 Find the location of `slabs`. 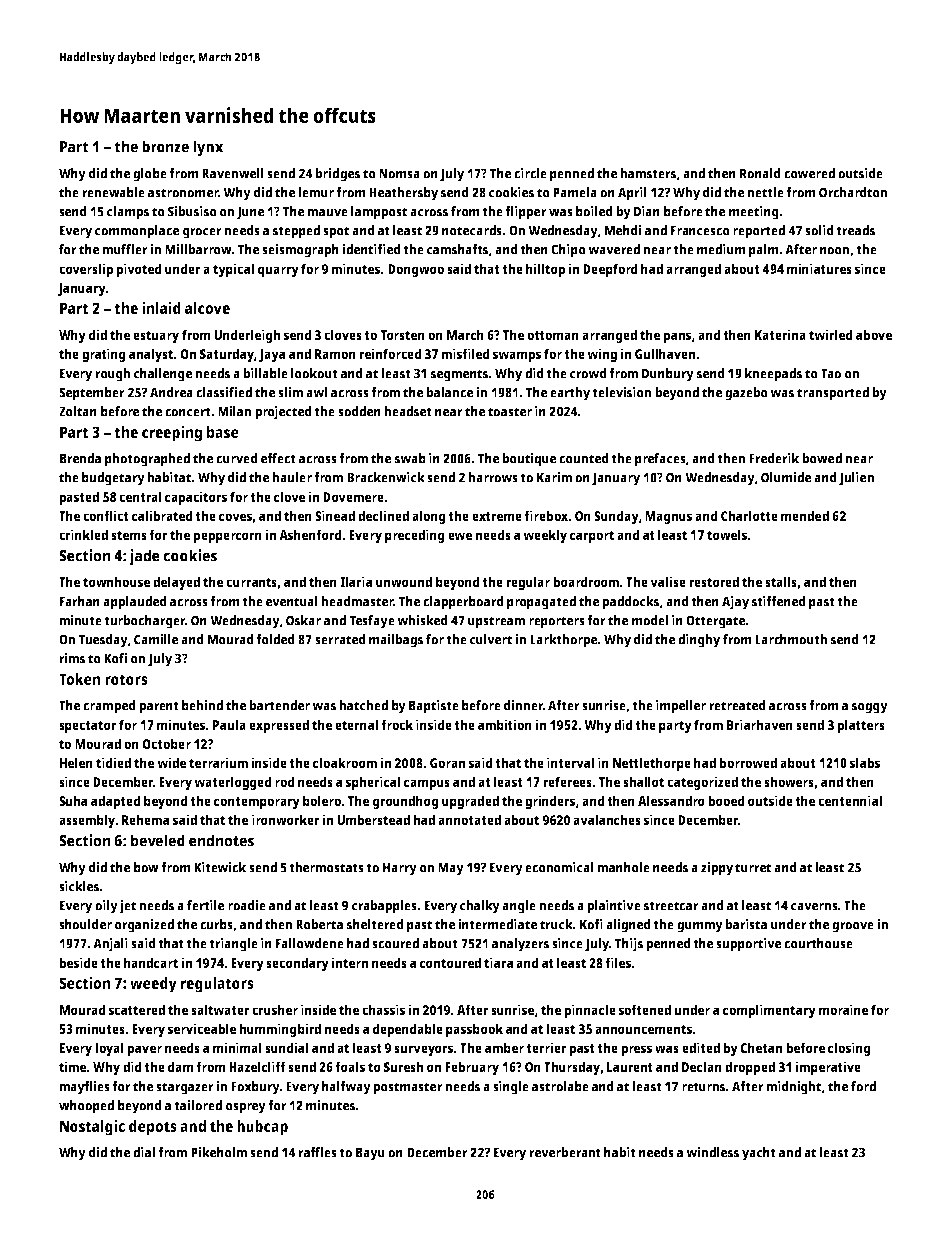

slabs is located at coordinates (865, 762).
